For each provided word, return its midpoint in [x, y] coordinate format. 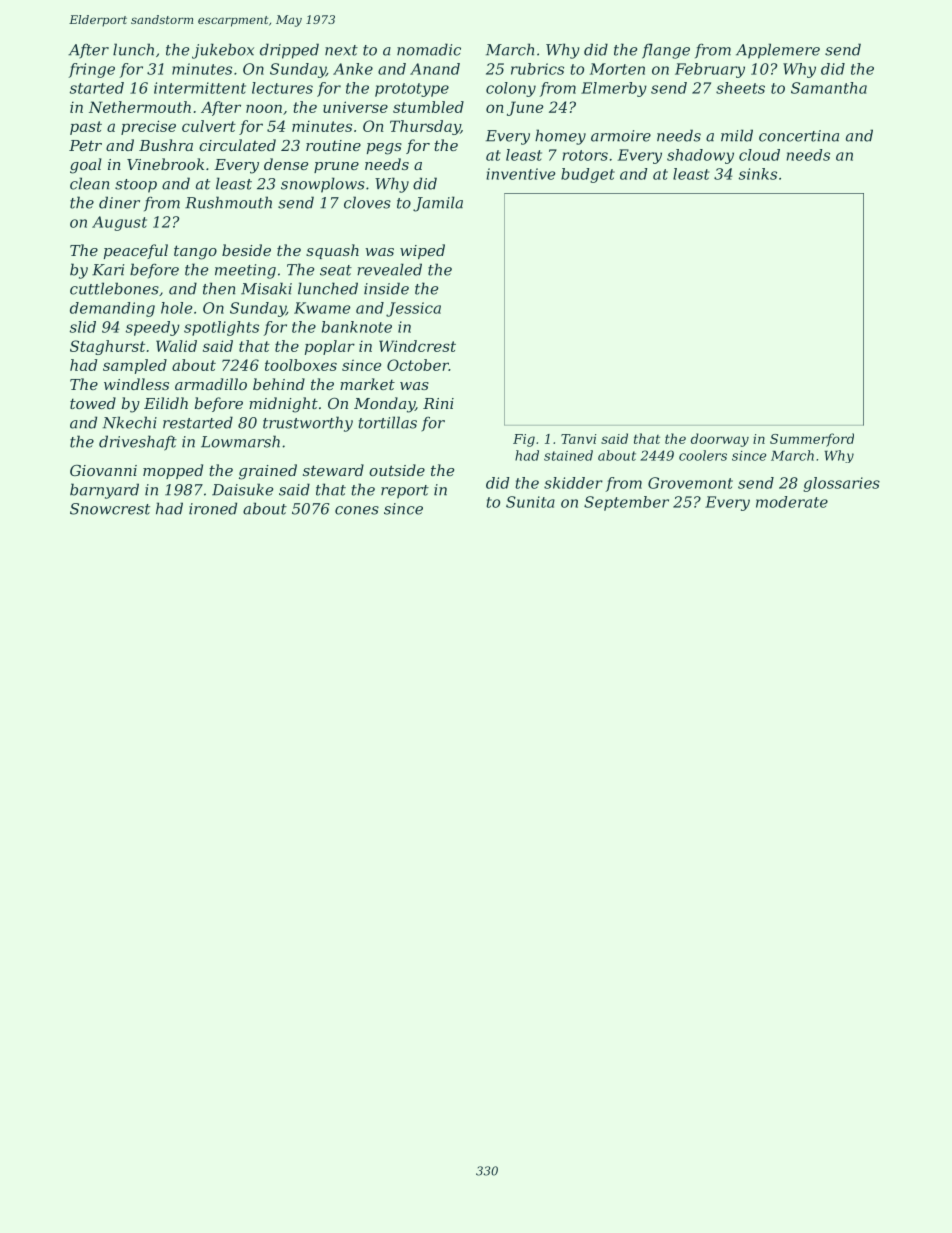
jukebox [223, 51]
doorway [720, 440]
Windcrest [417, 346]
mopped [173, 471]
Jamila [438, 204]
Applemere [778, 51]
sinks [758, 174]
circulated [237, 145]
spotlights [221, 328]
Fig [524, 440]
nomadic [429, 49]
